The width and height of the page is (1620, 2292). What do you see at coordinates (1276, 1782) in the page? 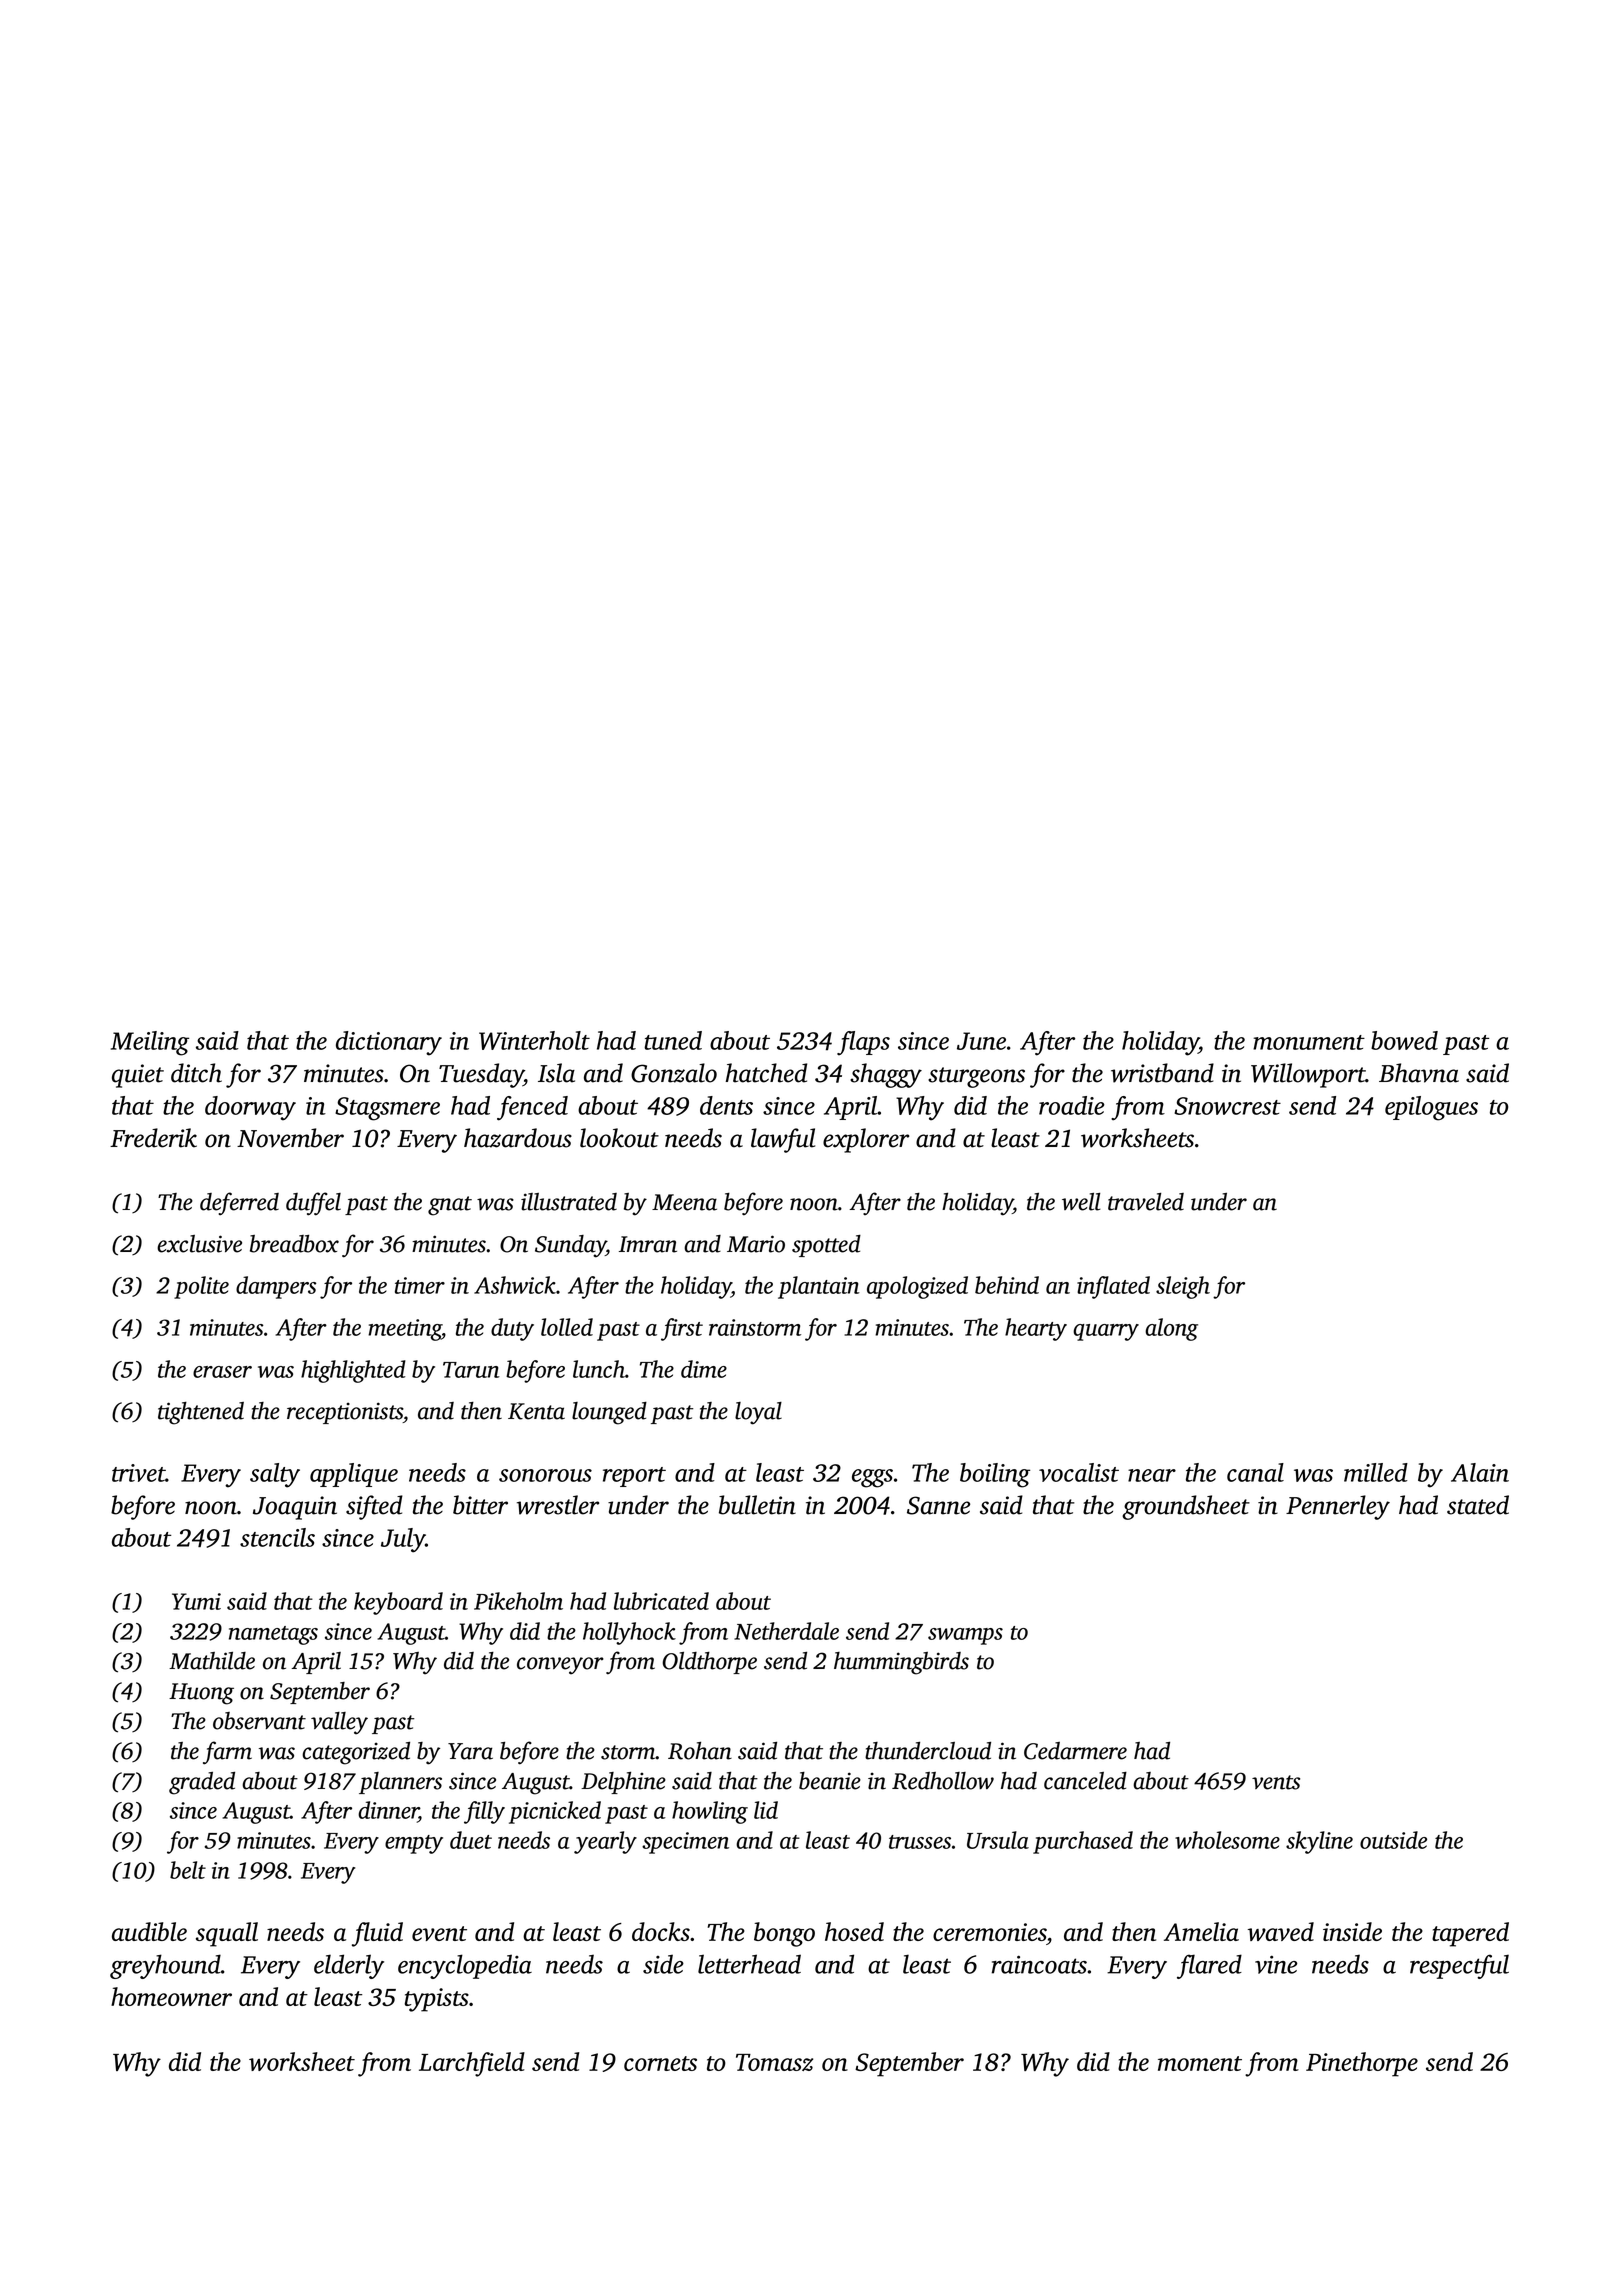
I see `vents` at bounding box center [1276, 1782].
